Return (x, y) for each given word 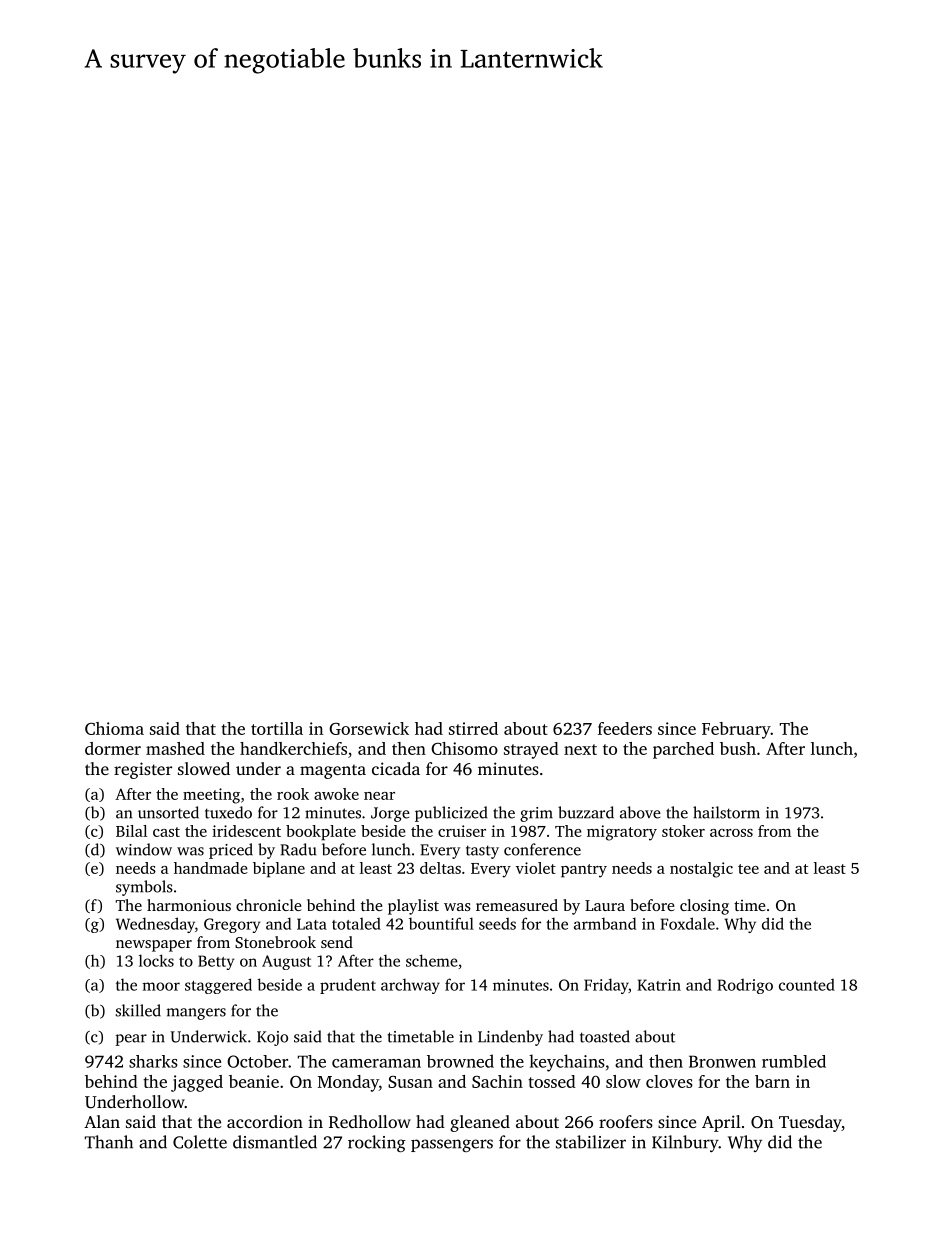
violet (536, 868)
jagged (197, 1083)
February (736, 730)
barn (772, 1081)
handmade (211, 868)
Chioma (114, 728)
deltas (440, 868)
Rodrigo (745, 986)
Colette (200, 1142)
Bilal (131, 831)
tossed (552, 1081)
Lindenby (510, 1038)
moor (161, 986)
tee (748, 869)
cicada (396, 768)
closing (704, 907)
